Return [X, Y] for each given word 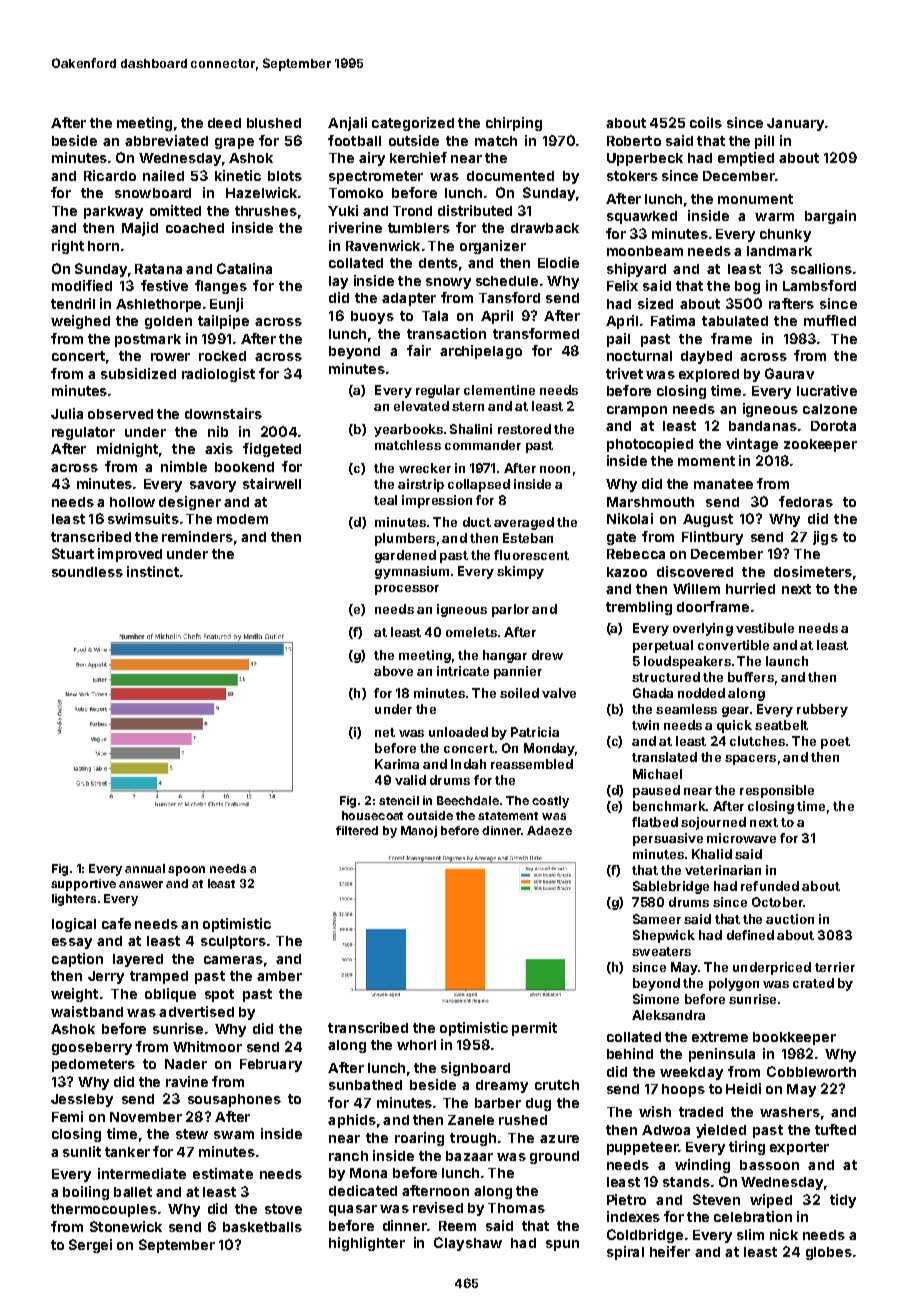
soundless [87, 572]
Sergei [90, 1246]
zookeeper [820, 445]
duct [477, 522]
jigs [825, 538]
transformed [536, 333]
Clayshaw [468, 1244]
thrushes [266, 211]
